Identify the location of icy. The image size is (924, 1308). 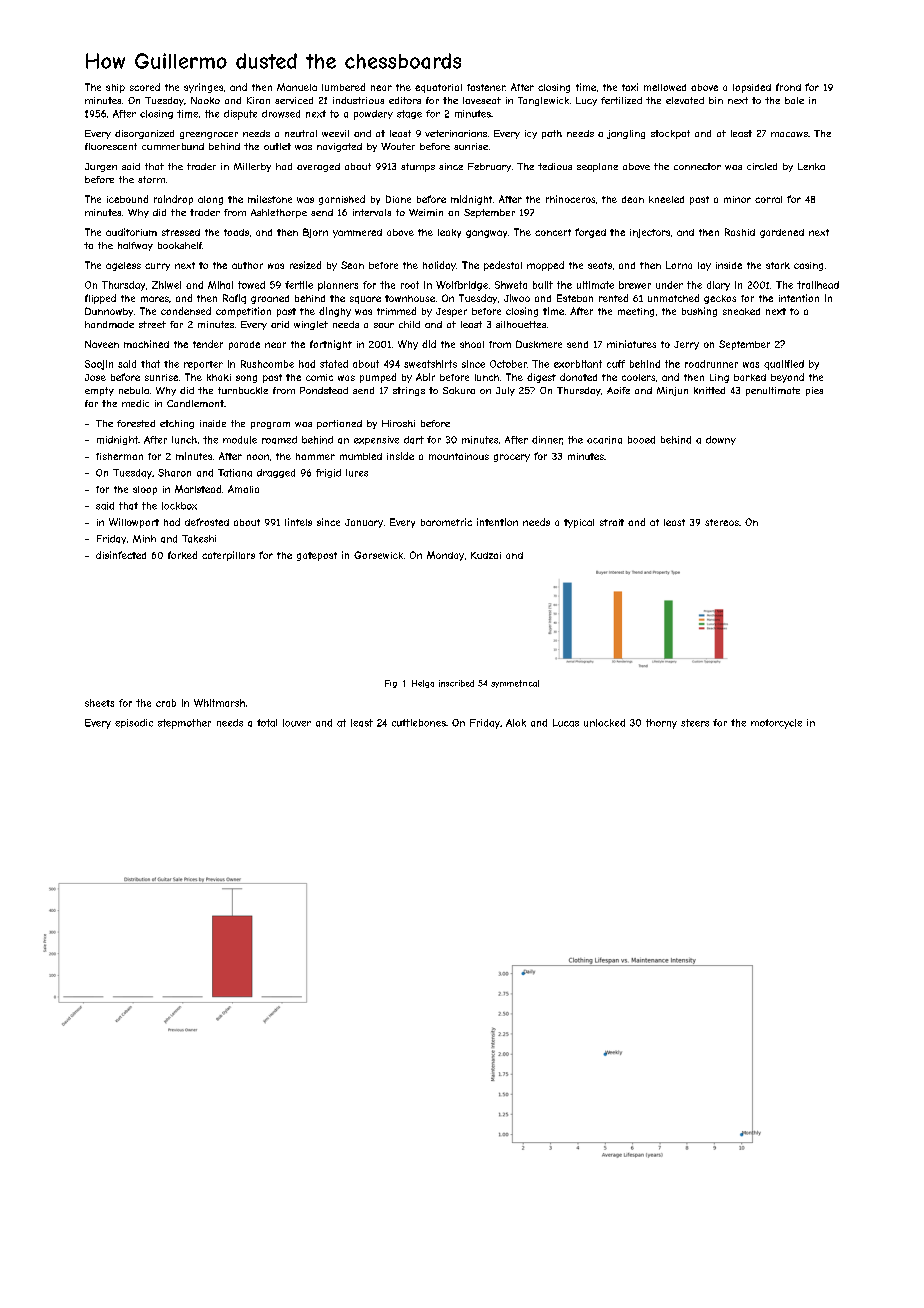
(531, 134).
